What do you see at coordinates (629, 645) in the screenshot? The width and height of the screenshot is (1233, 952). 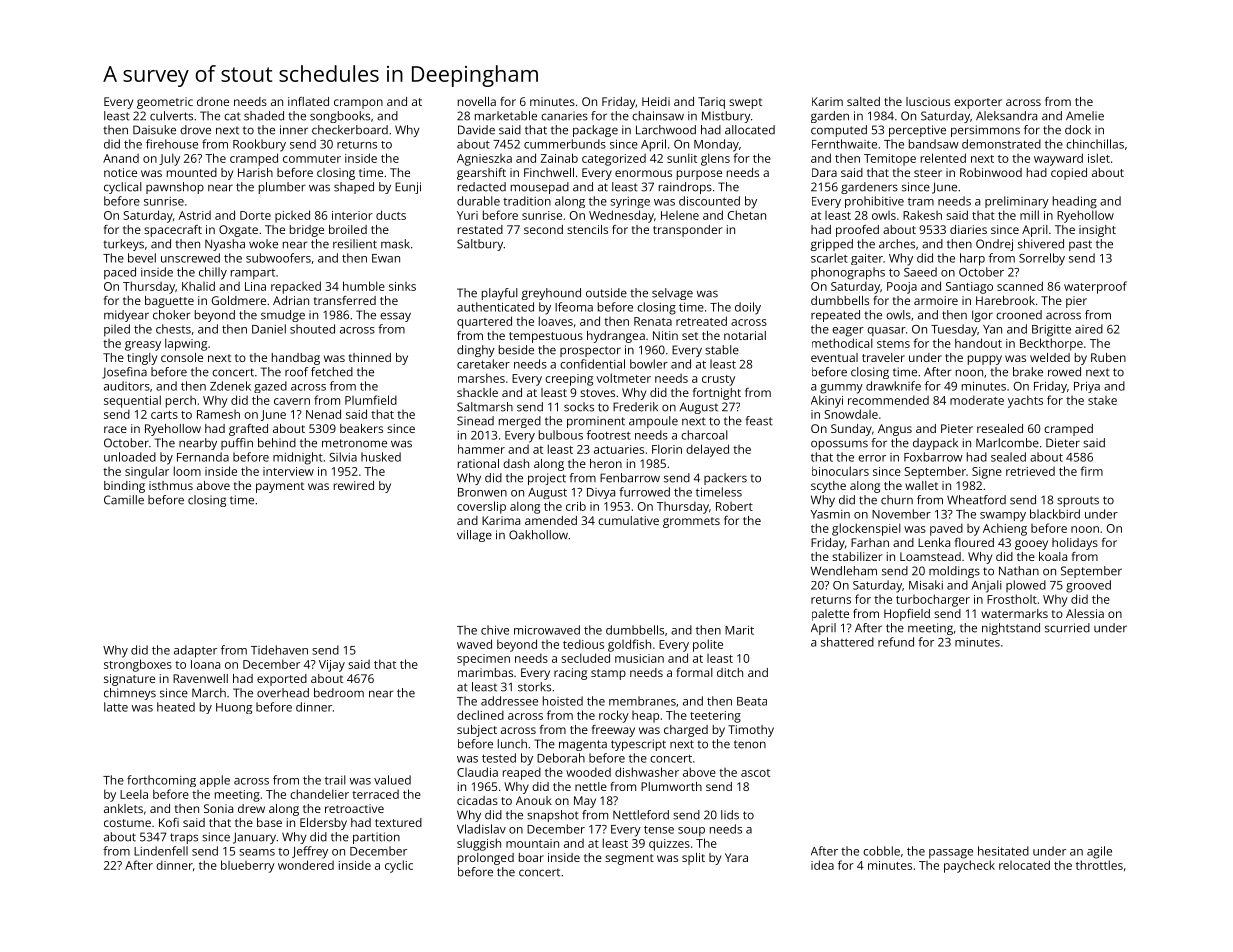 I see `goldfish` at bounding box center [629, 645].
